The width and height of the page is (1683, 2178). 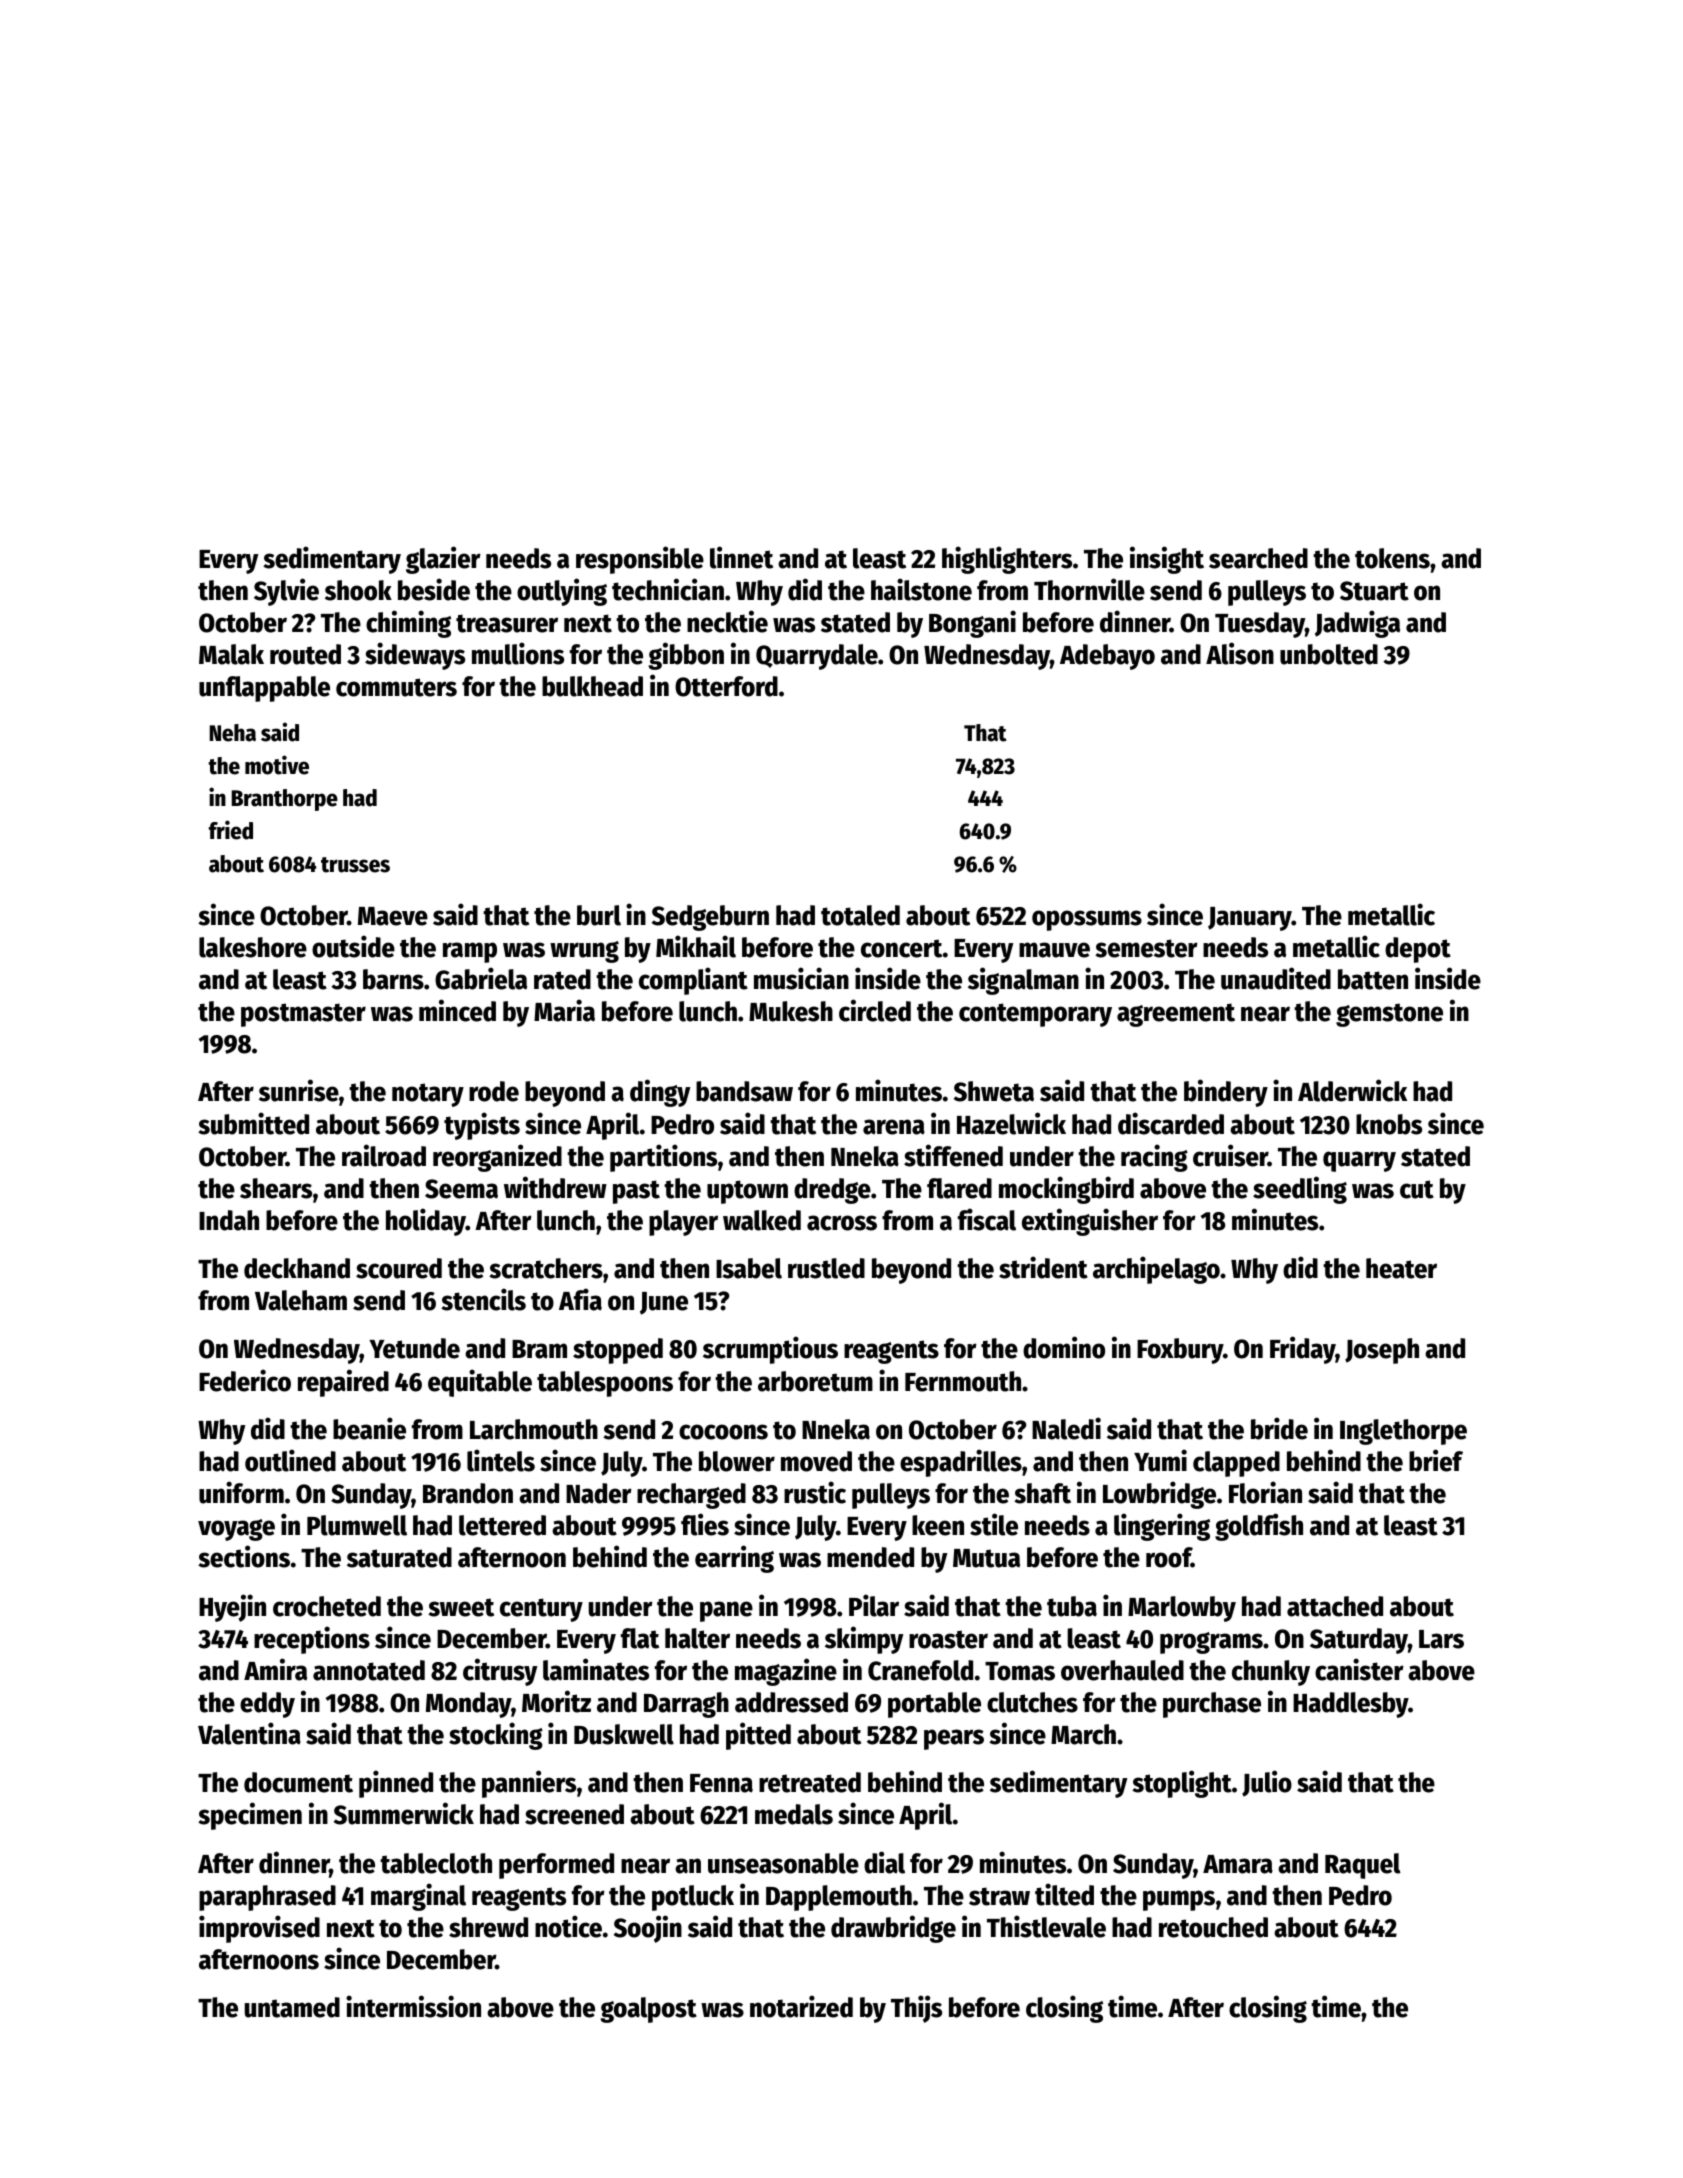 I want to click on arena, so click(x=894, y=1127).
